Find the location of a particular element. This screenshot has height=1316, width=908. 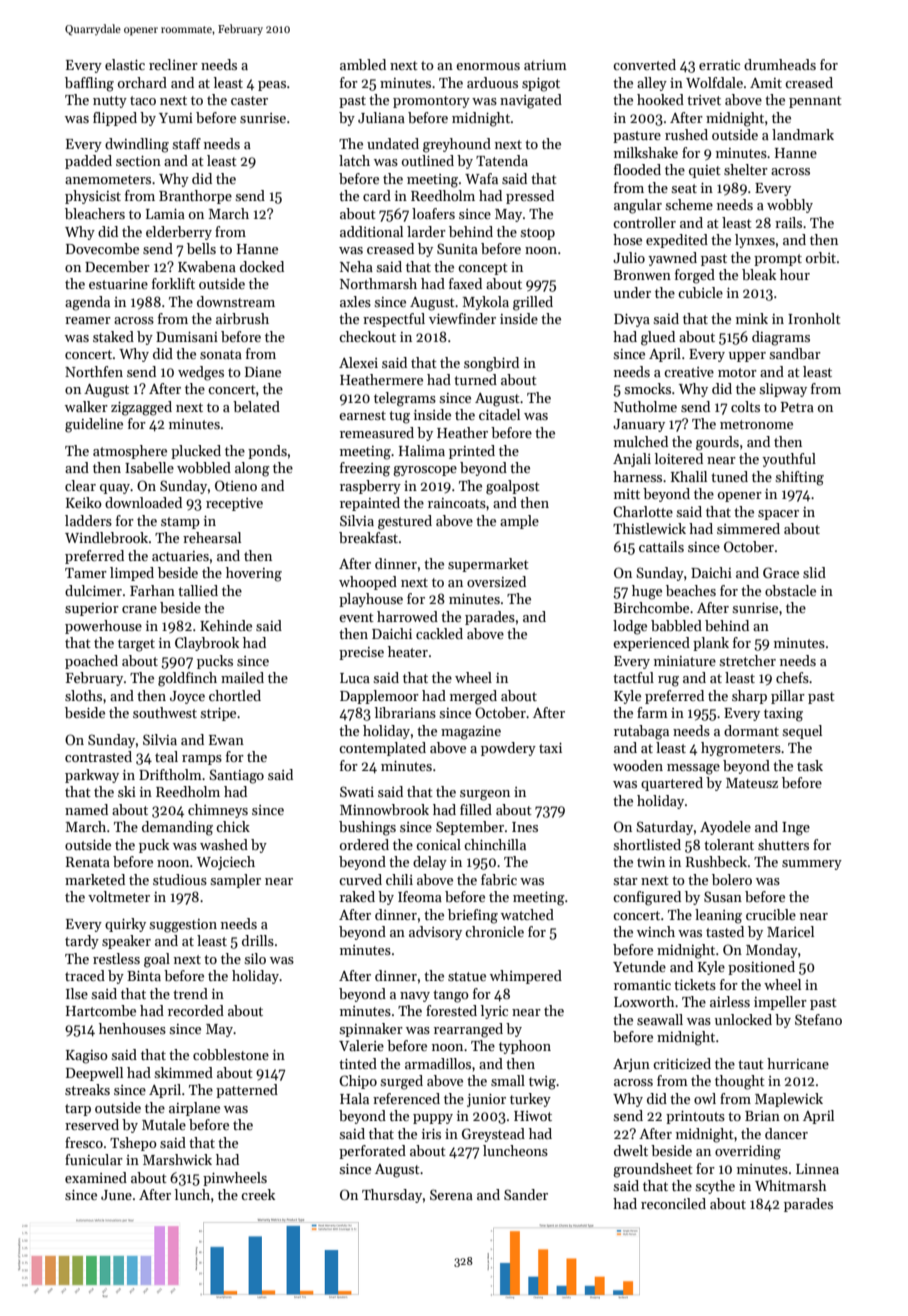

walker is located at coordinates (86, 406).
